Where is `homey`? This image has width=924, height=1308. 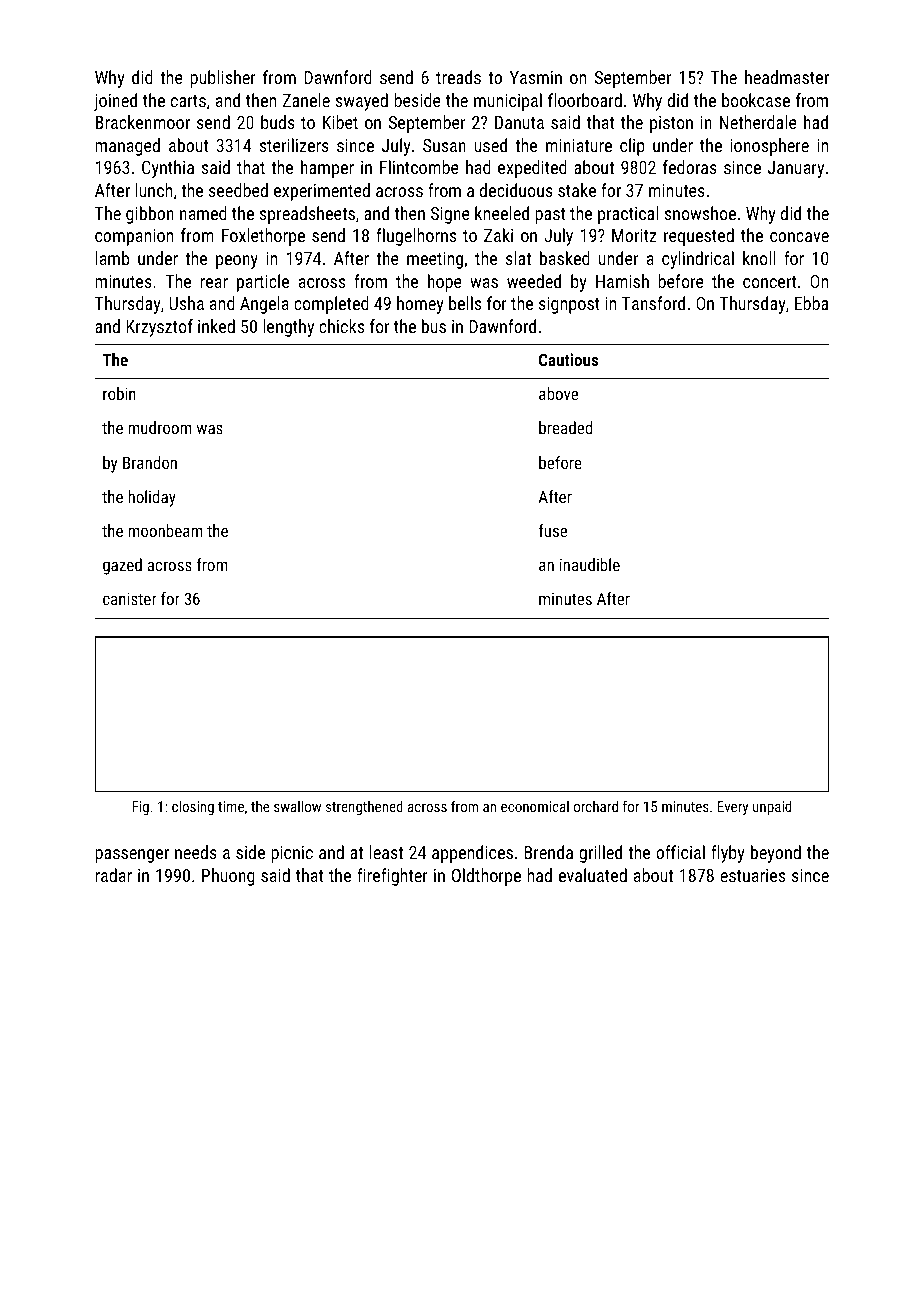 homey is located at coordinates (420, 305).
